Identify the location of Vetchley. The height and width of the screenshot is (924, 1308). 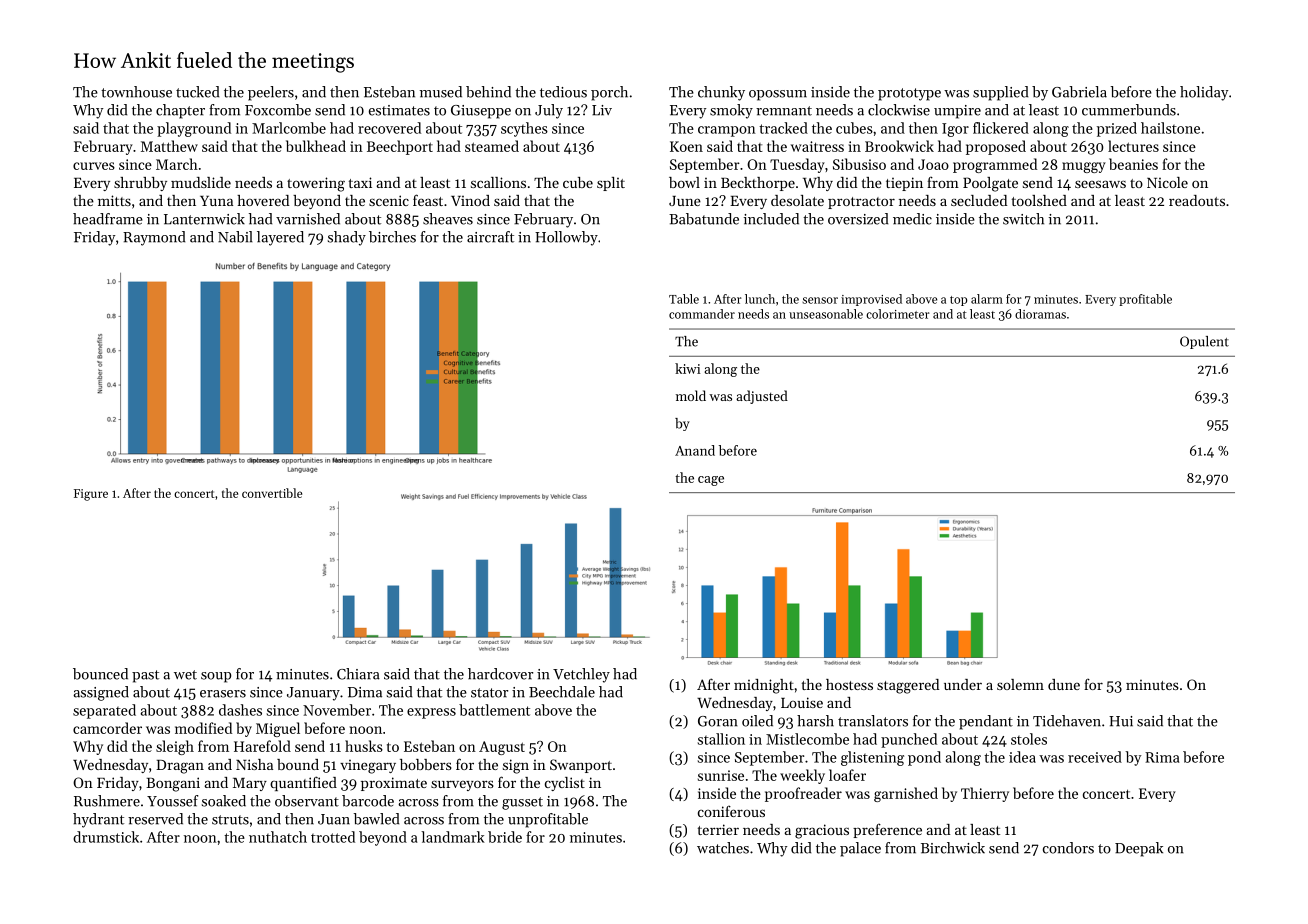
(581, 675).
